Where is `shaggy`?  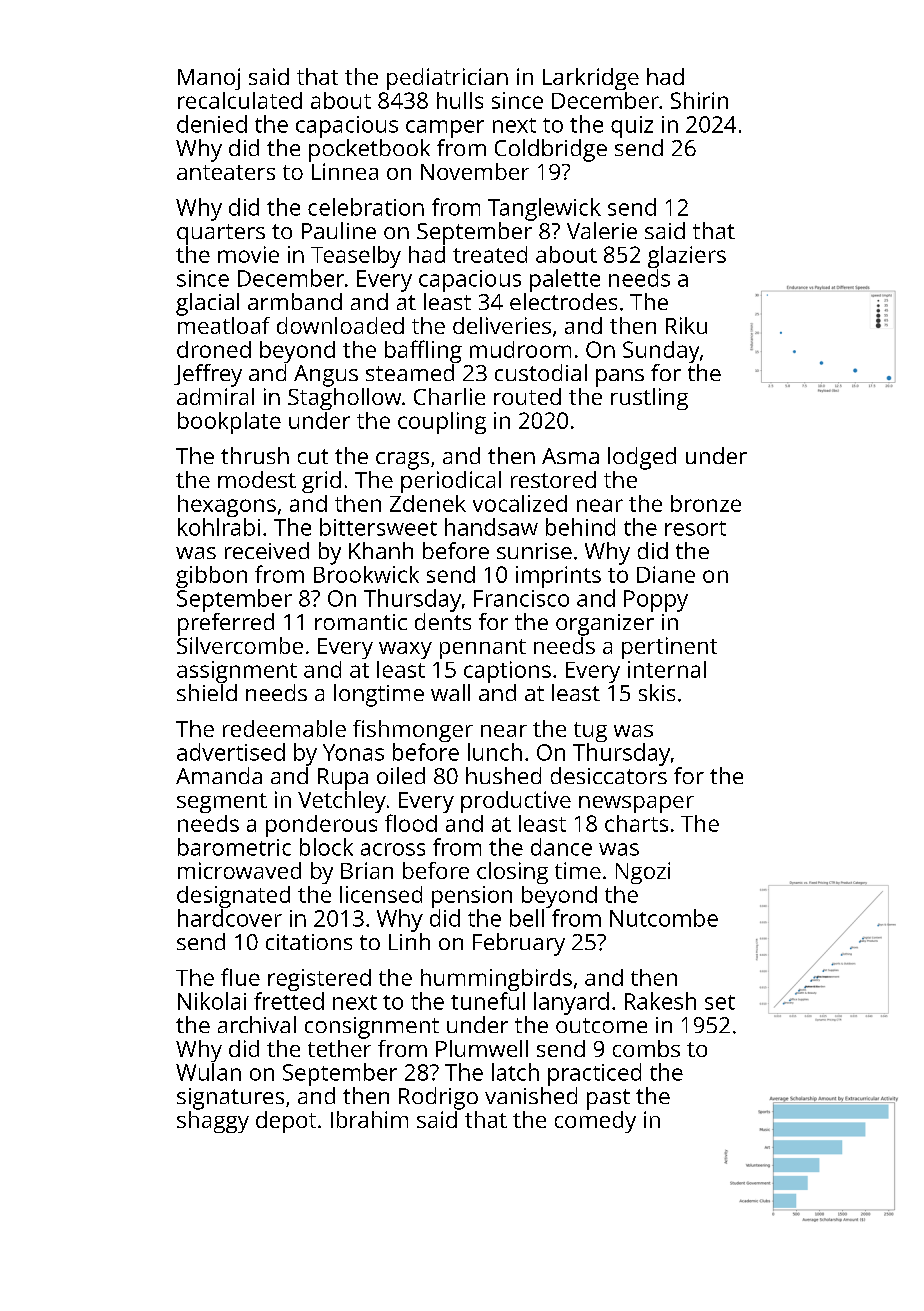
shaggy is located at coordinates (213, 1122).
